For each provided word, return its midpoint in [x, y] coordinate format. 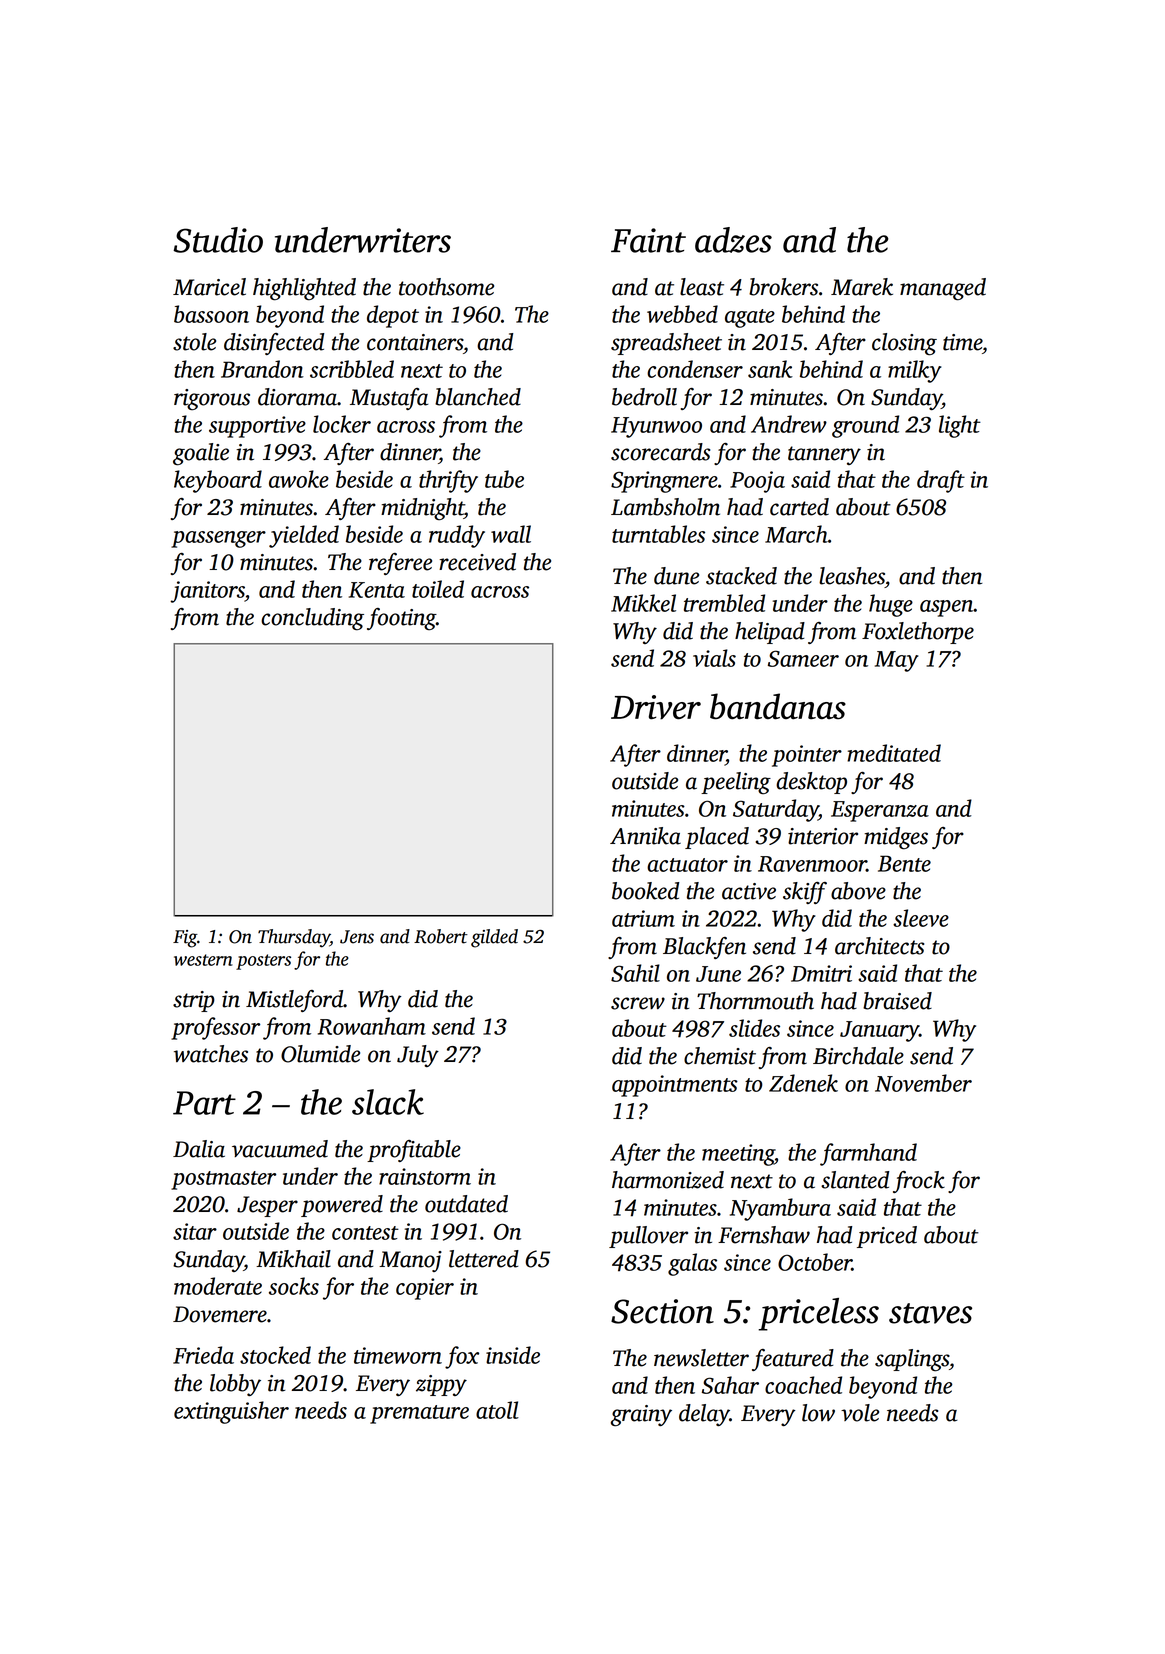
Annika [645, 836]
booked [645, 891]
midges [896, 838]
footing [401, 619]
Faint [648, 240]
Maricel [209, 287]
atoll [497, 1410]
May [896, 661]
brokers [783, 287]
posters [263, 962]
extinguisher [231, 1412]
